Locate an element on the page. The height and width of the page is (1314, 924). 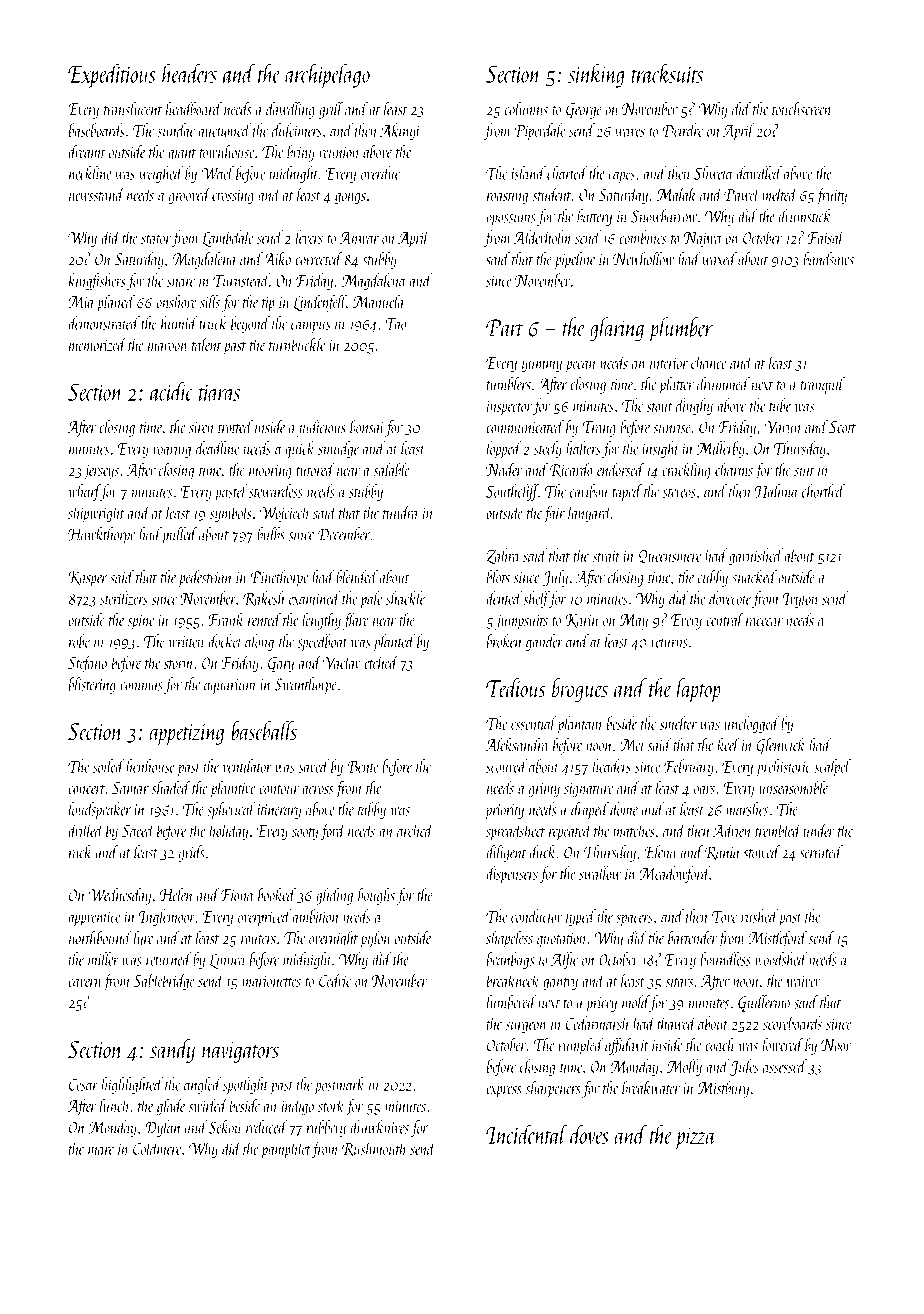
pizza is located at coordinates (695, 1138).
